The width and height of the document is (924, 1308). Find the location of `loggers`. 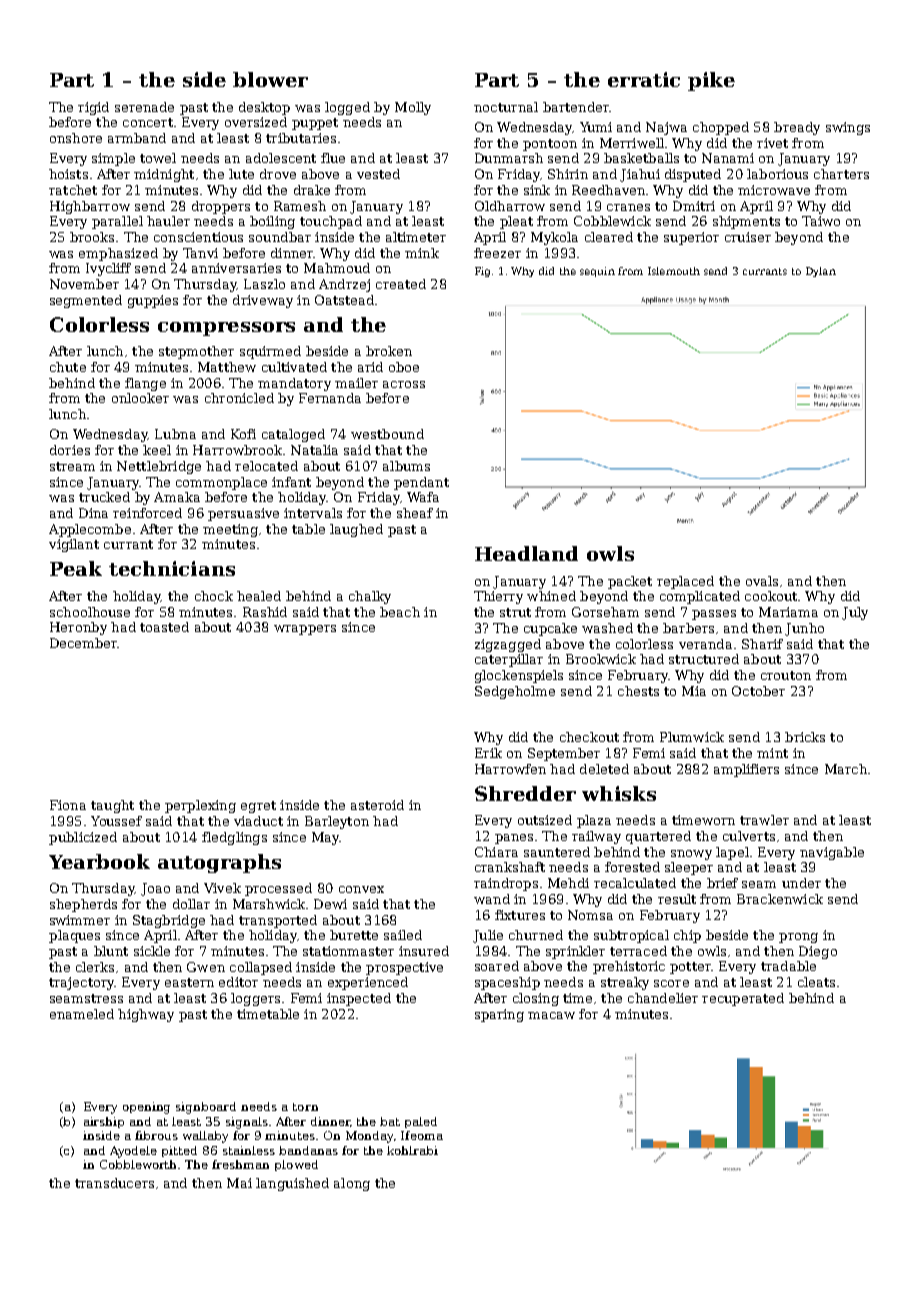

loggers is located at coordinates (255, 999).
